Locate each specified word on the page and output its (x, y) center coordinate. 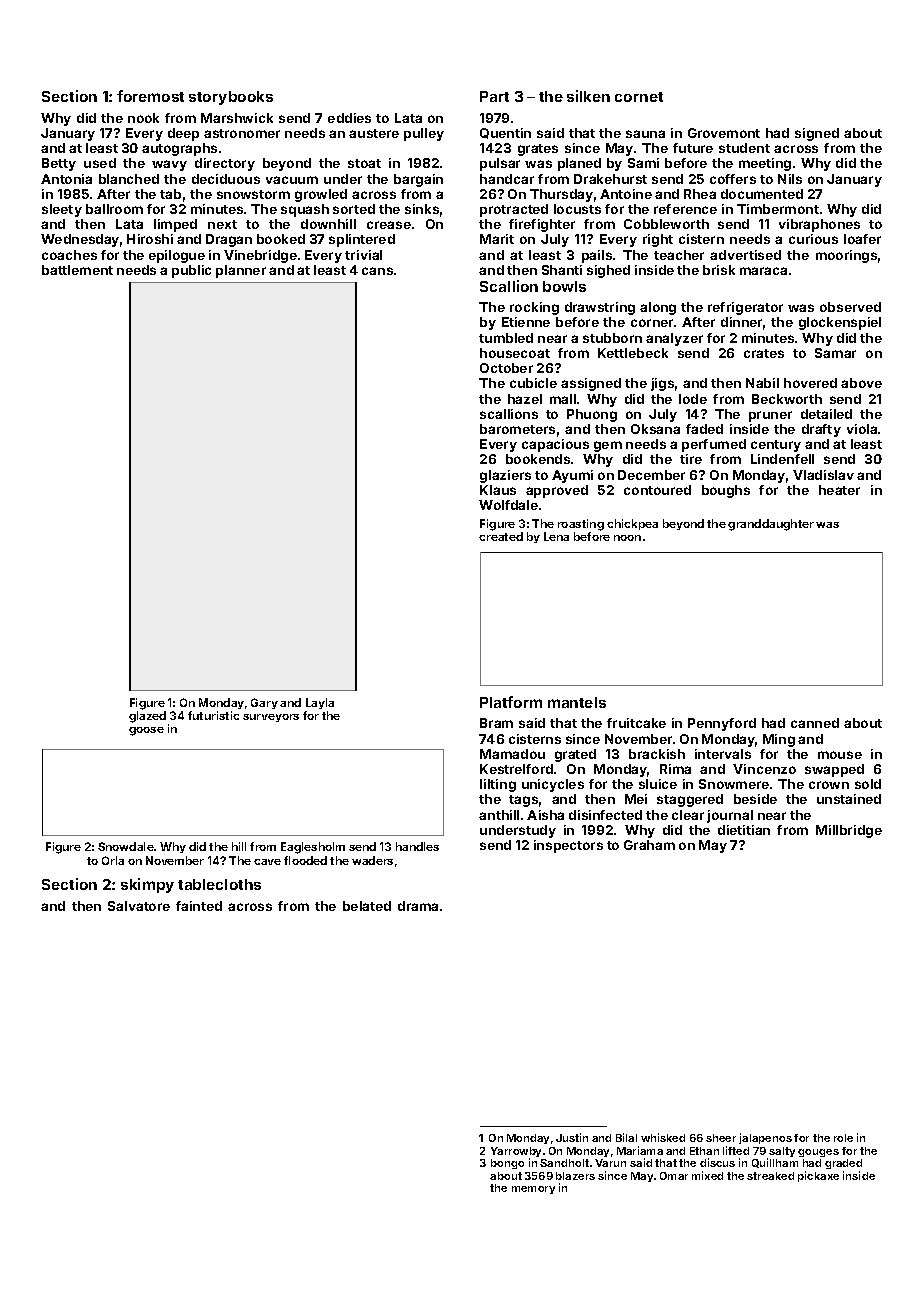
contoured (657, 490)
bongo (507, 1164)
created (501, 536)
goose (146, 731)
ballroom (114, 209)
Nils (790, 179)
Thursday (561, 195)
